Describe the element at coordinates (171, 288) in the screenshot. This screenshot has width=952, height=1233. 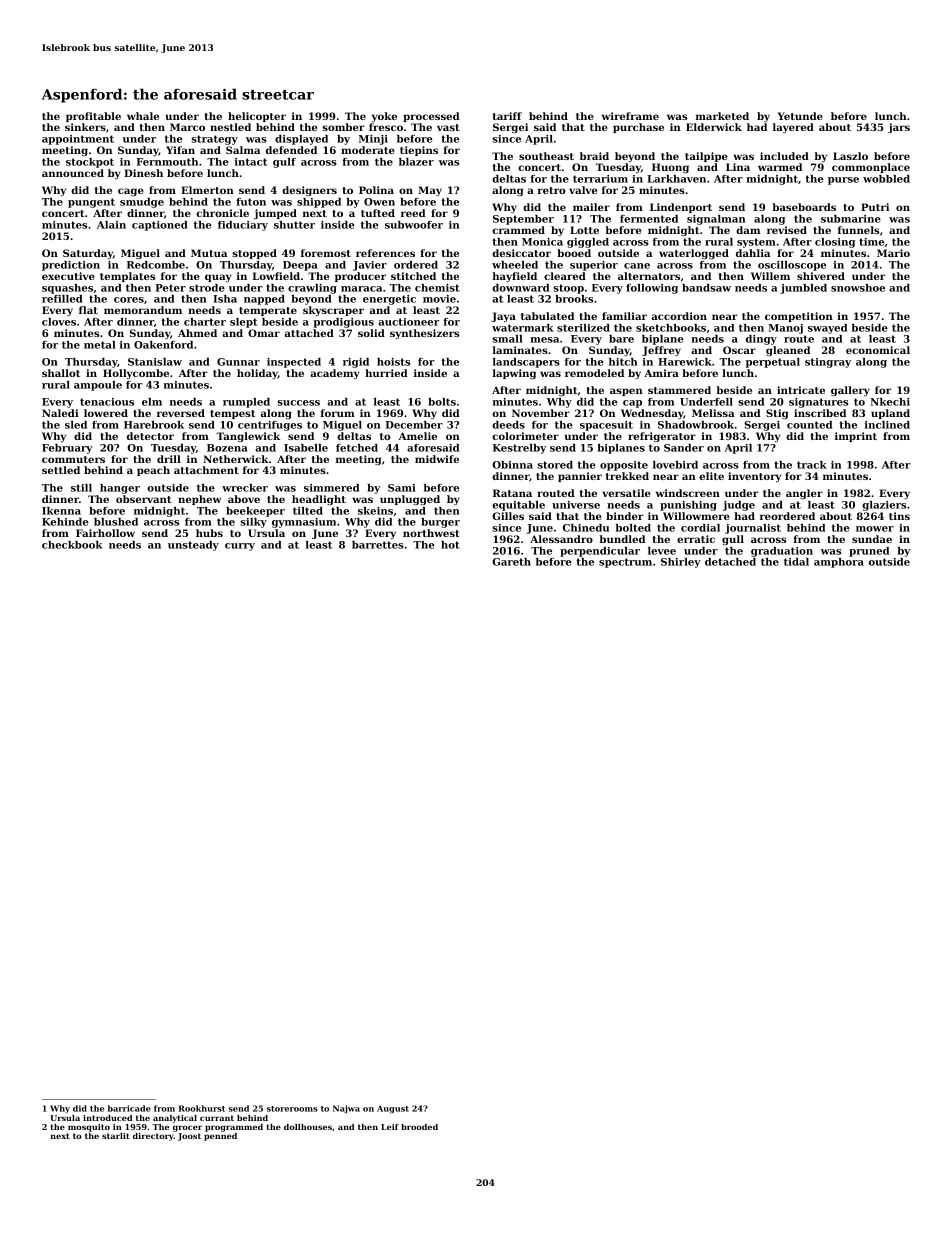
I see `Peter` at that location.
